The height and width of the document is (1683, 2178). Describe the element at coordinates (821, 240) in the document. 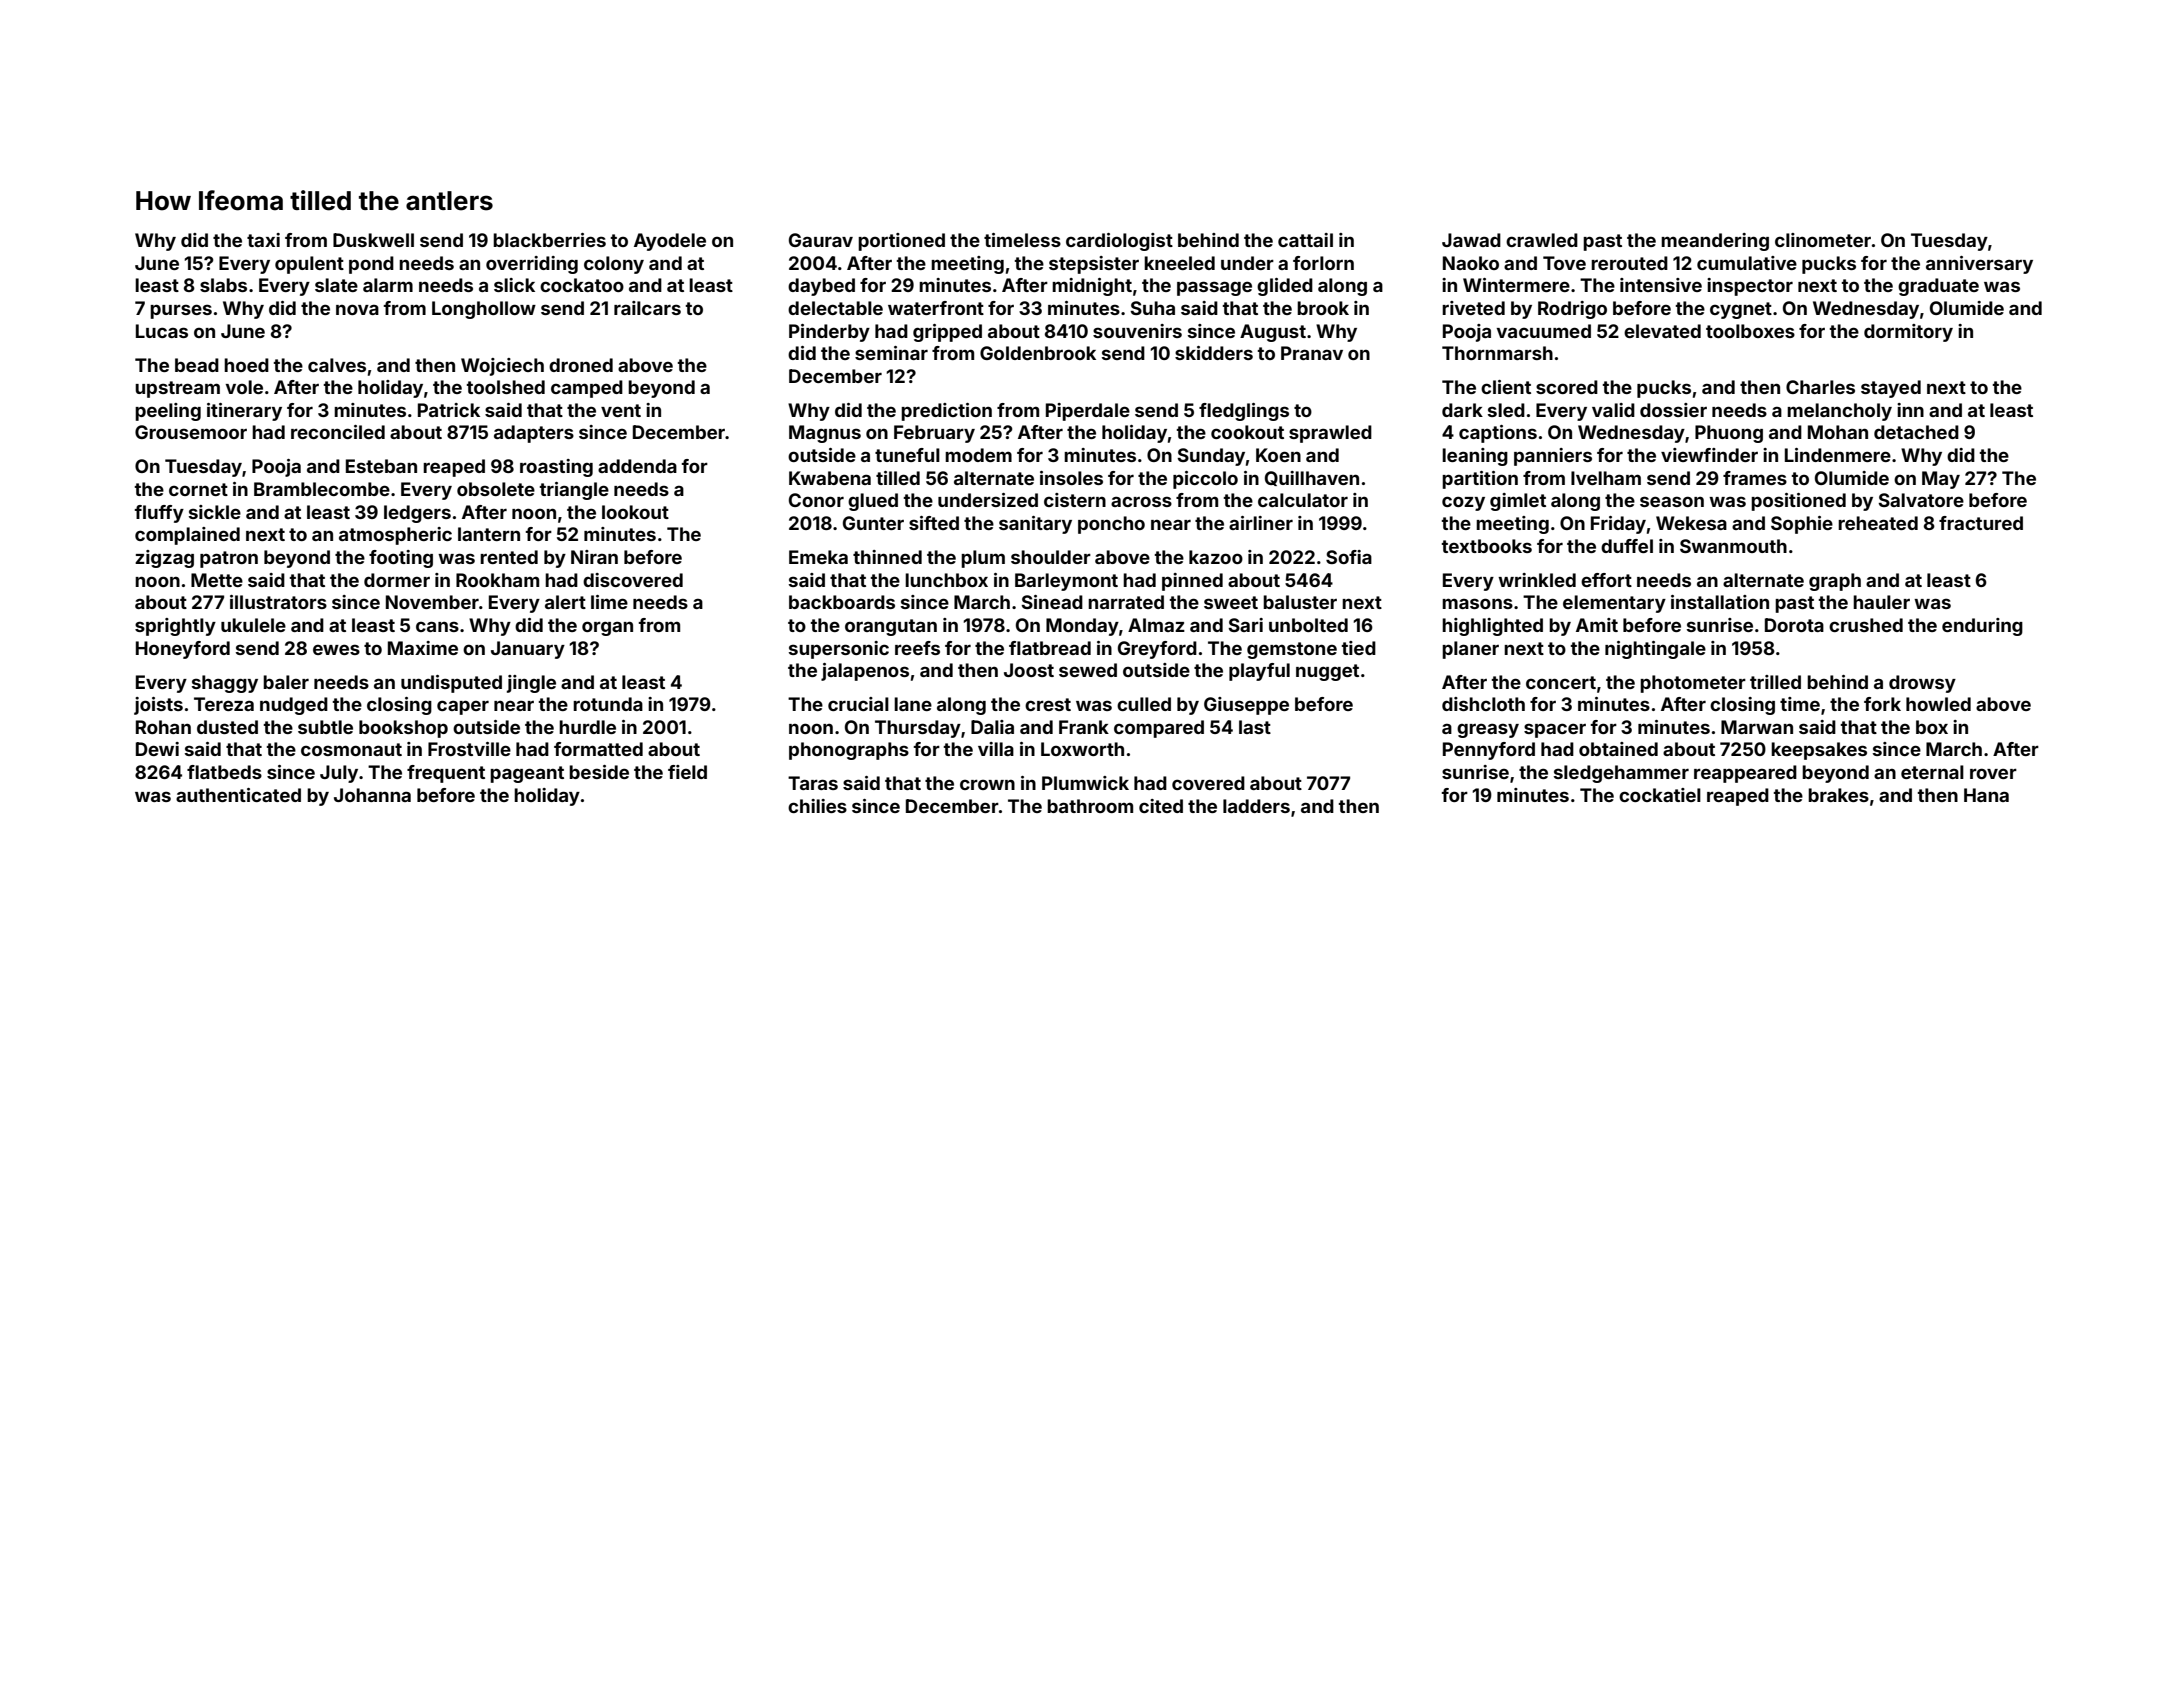

I see `Gaurav` at that location.
